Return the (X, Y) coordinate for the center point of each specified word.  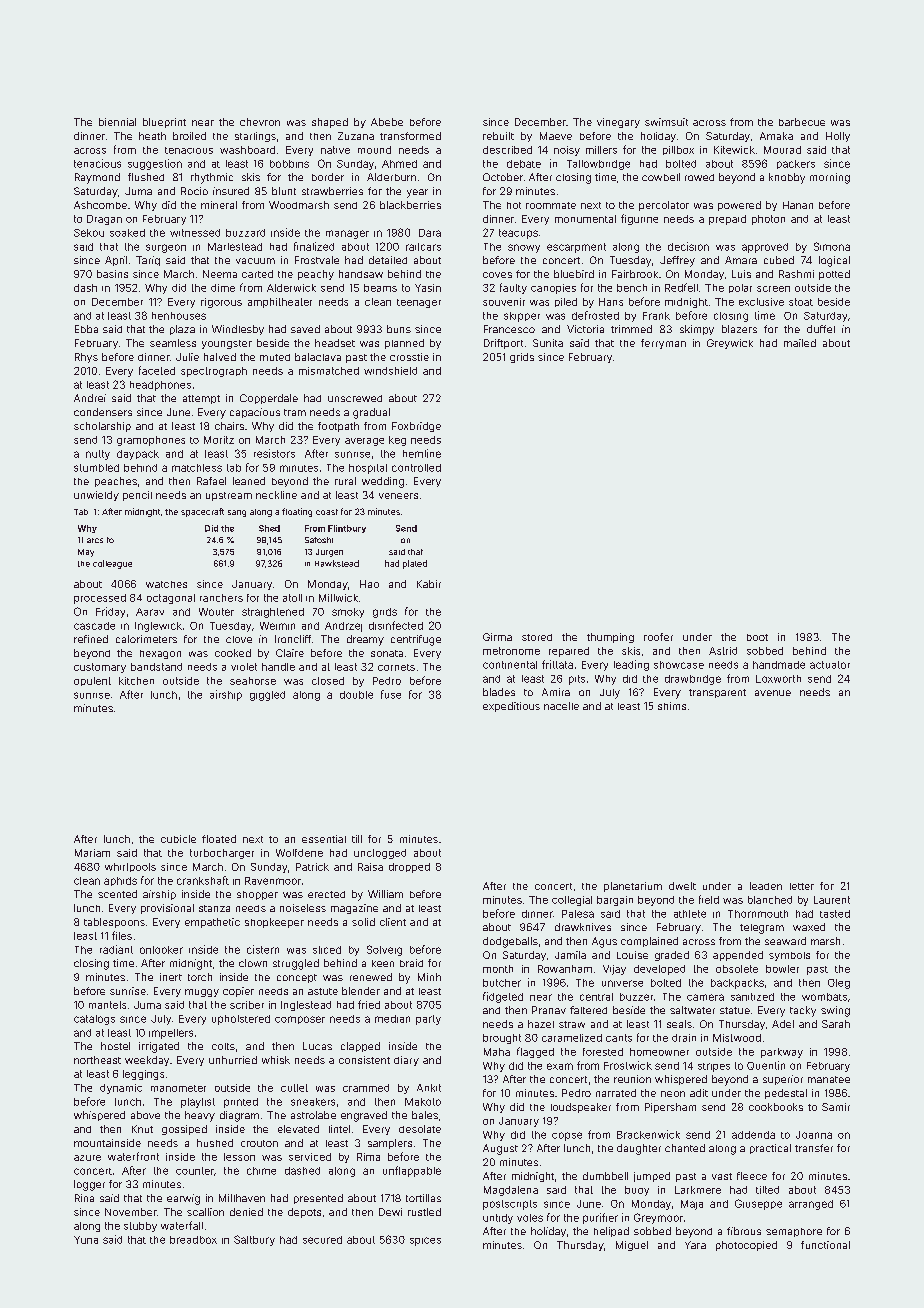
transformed (410, 136)
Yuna (86, 1240)
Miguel (632, 1246)
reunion (632, 1079)
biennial (117, 122)
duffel (821, 329)
